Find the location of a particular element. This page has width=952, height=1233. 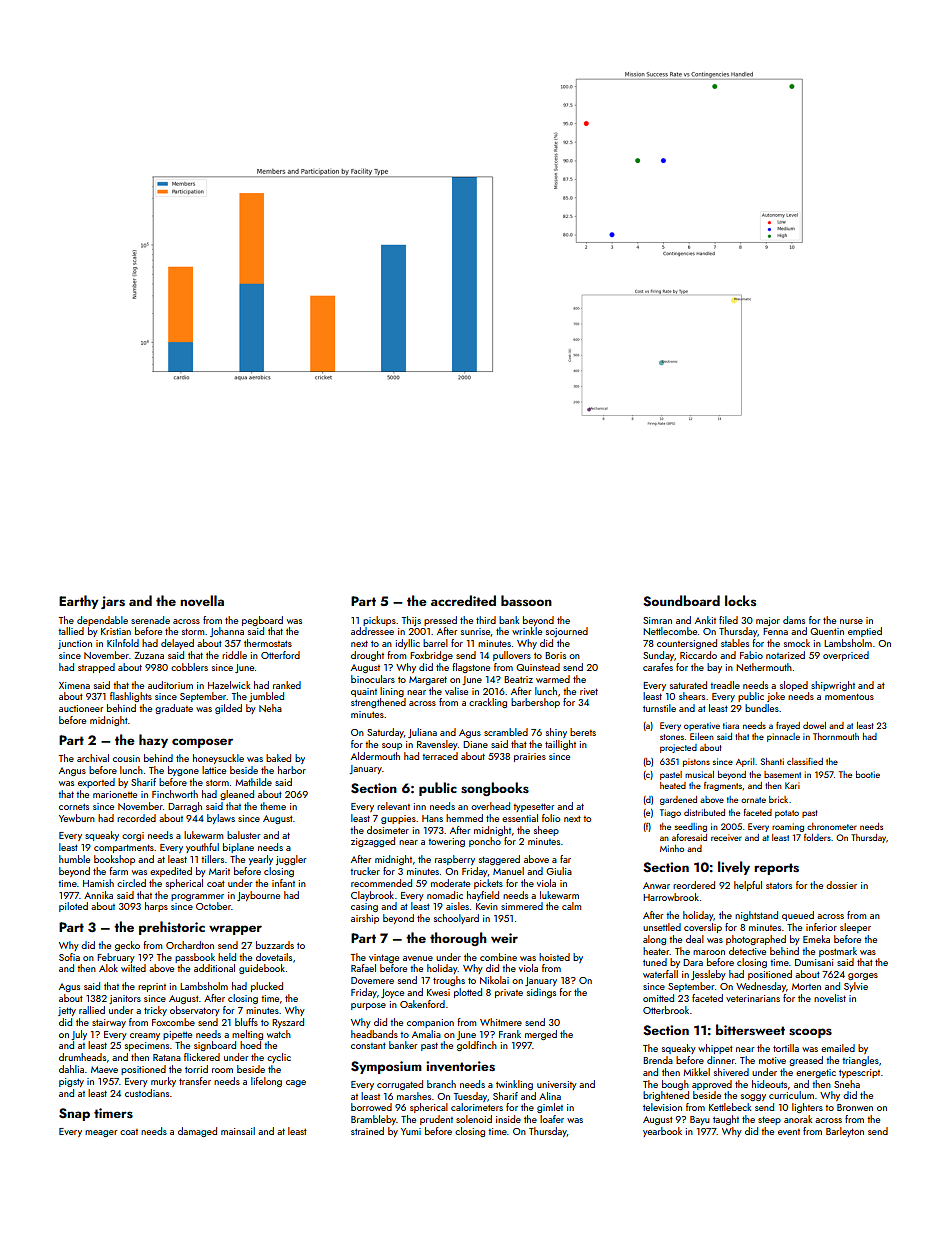

Soundboard is located at coordinates (681, 601).
